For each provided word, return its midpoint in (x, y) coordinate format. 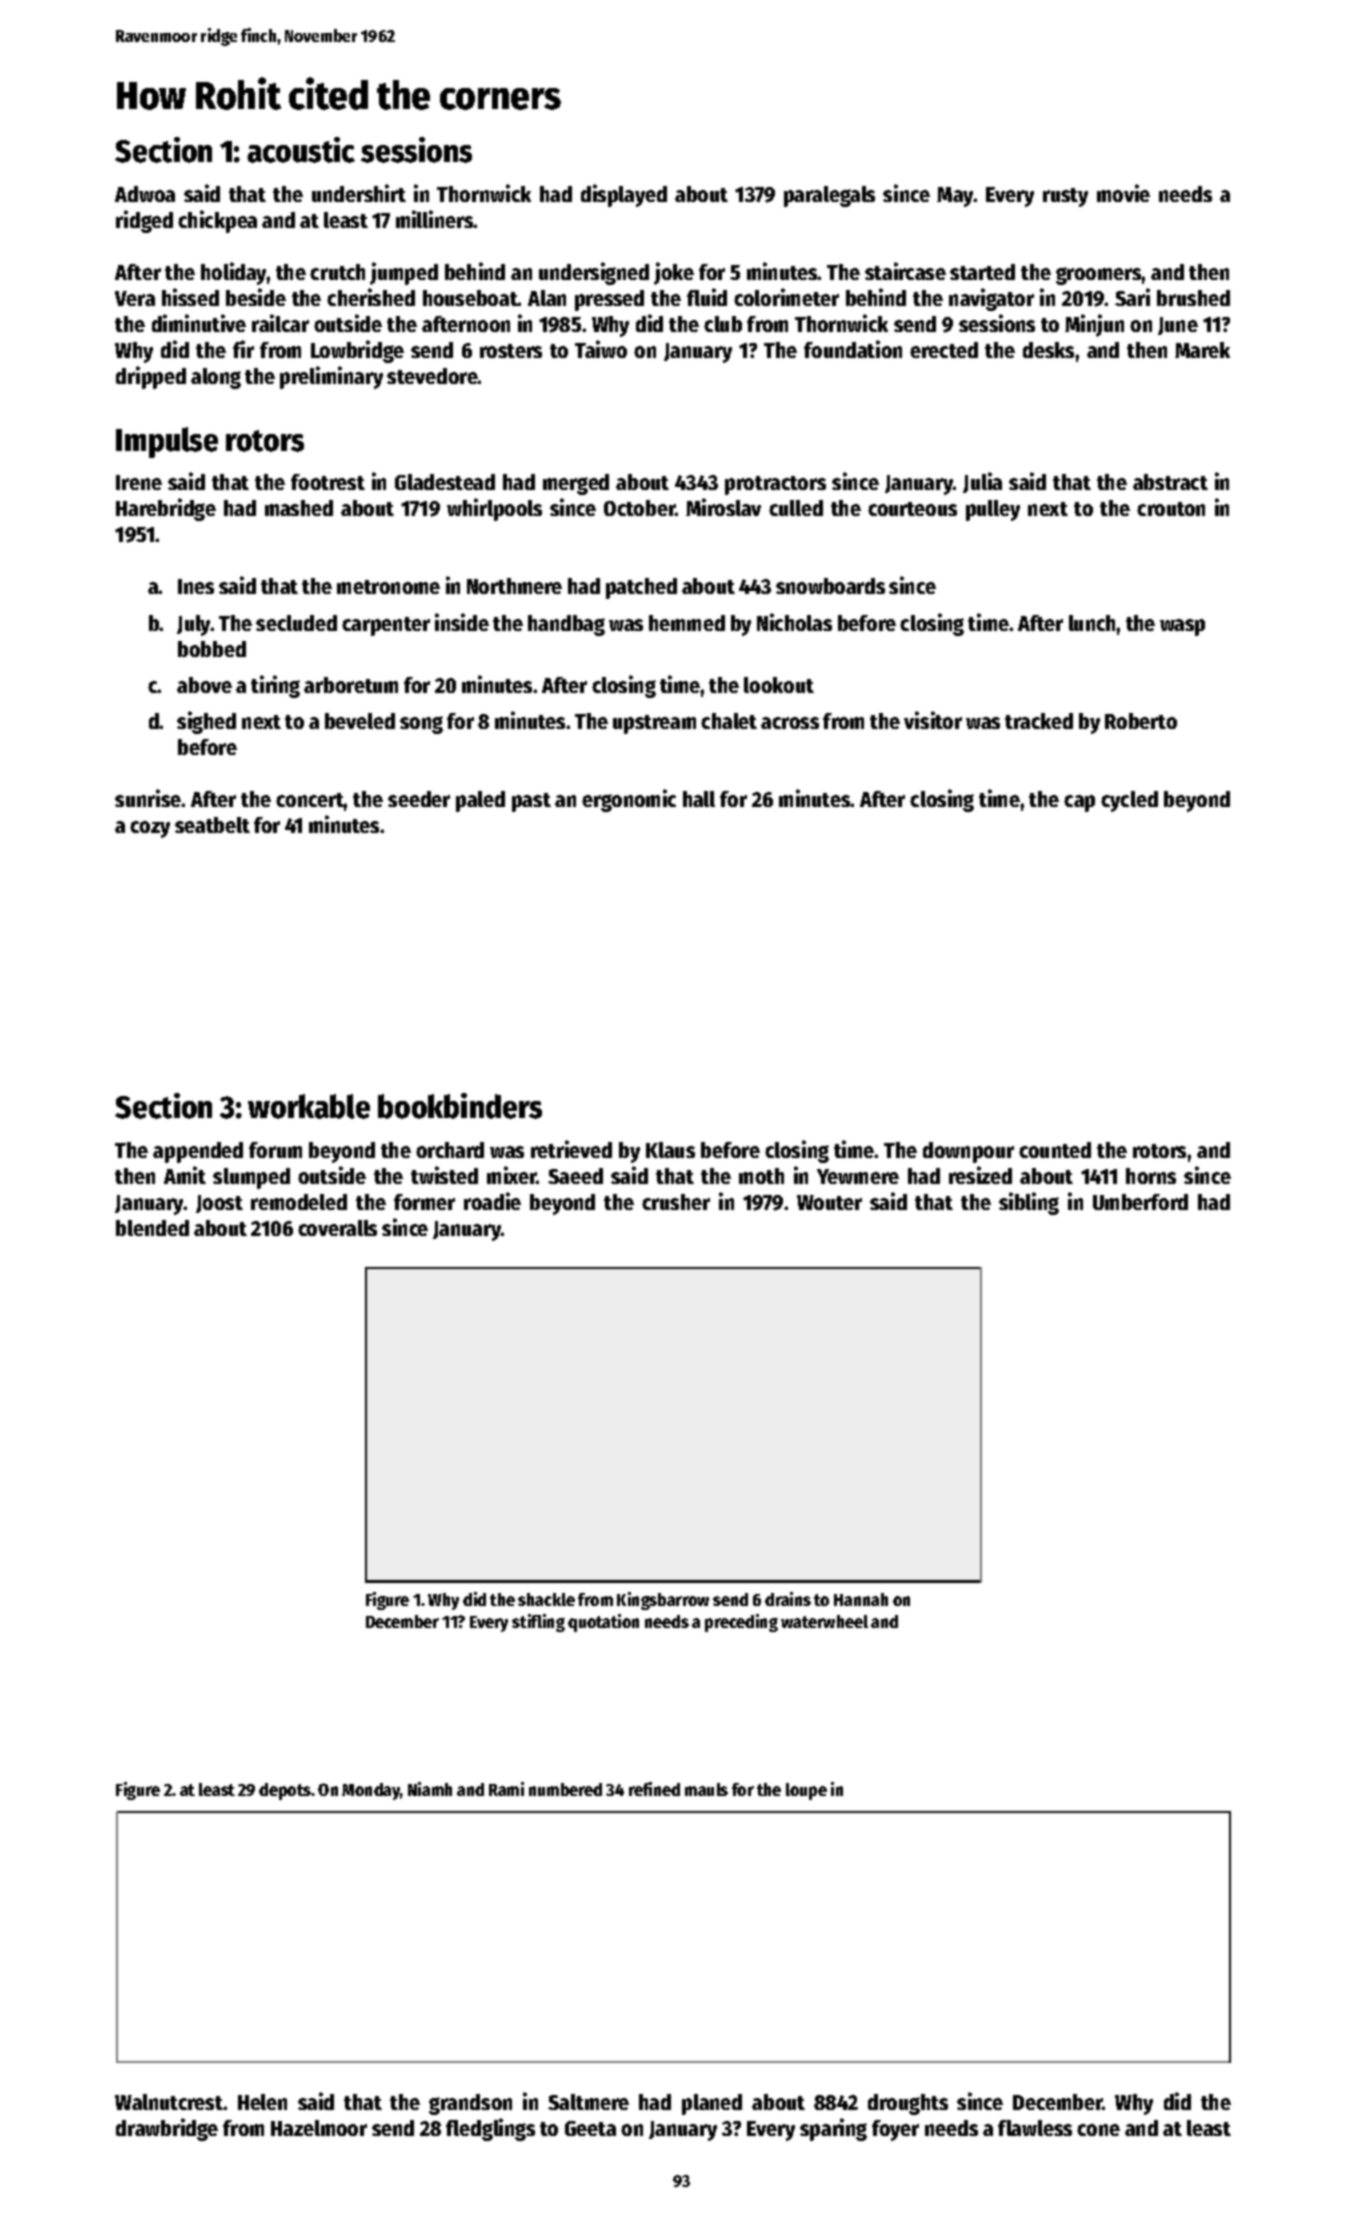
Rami (506, 1789)
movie (1123, 193)
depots (285, 1791)
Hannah (861, 1599)
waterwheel (824, 1621)
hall (699, 799)
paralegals (829, 196)
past (531, 802)
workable (309, 1106)
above (204, 685)
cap (1079, 803)
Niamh (430, 1789)
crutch (337, 272)
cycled (1129, 801)
